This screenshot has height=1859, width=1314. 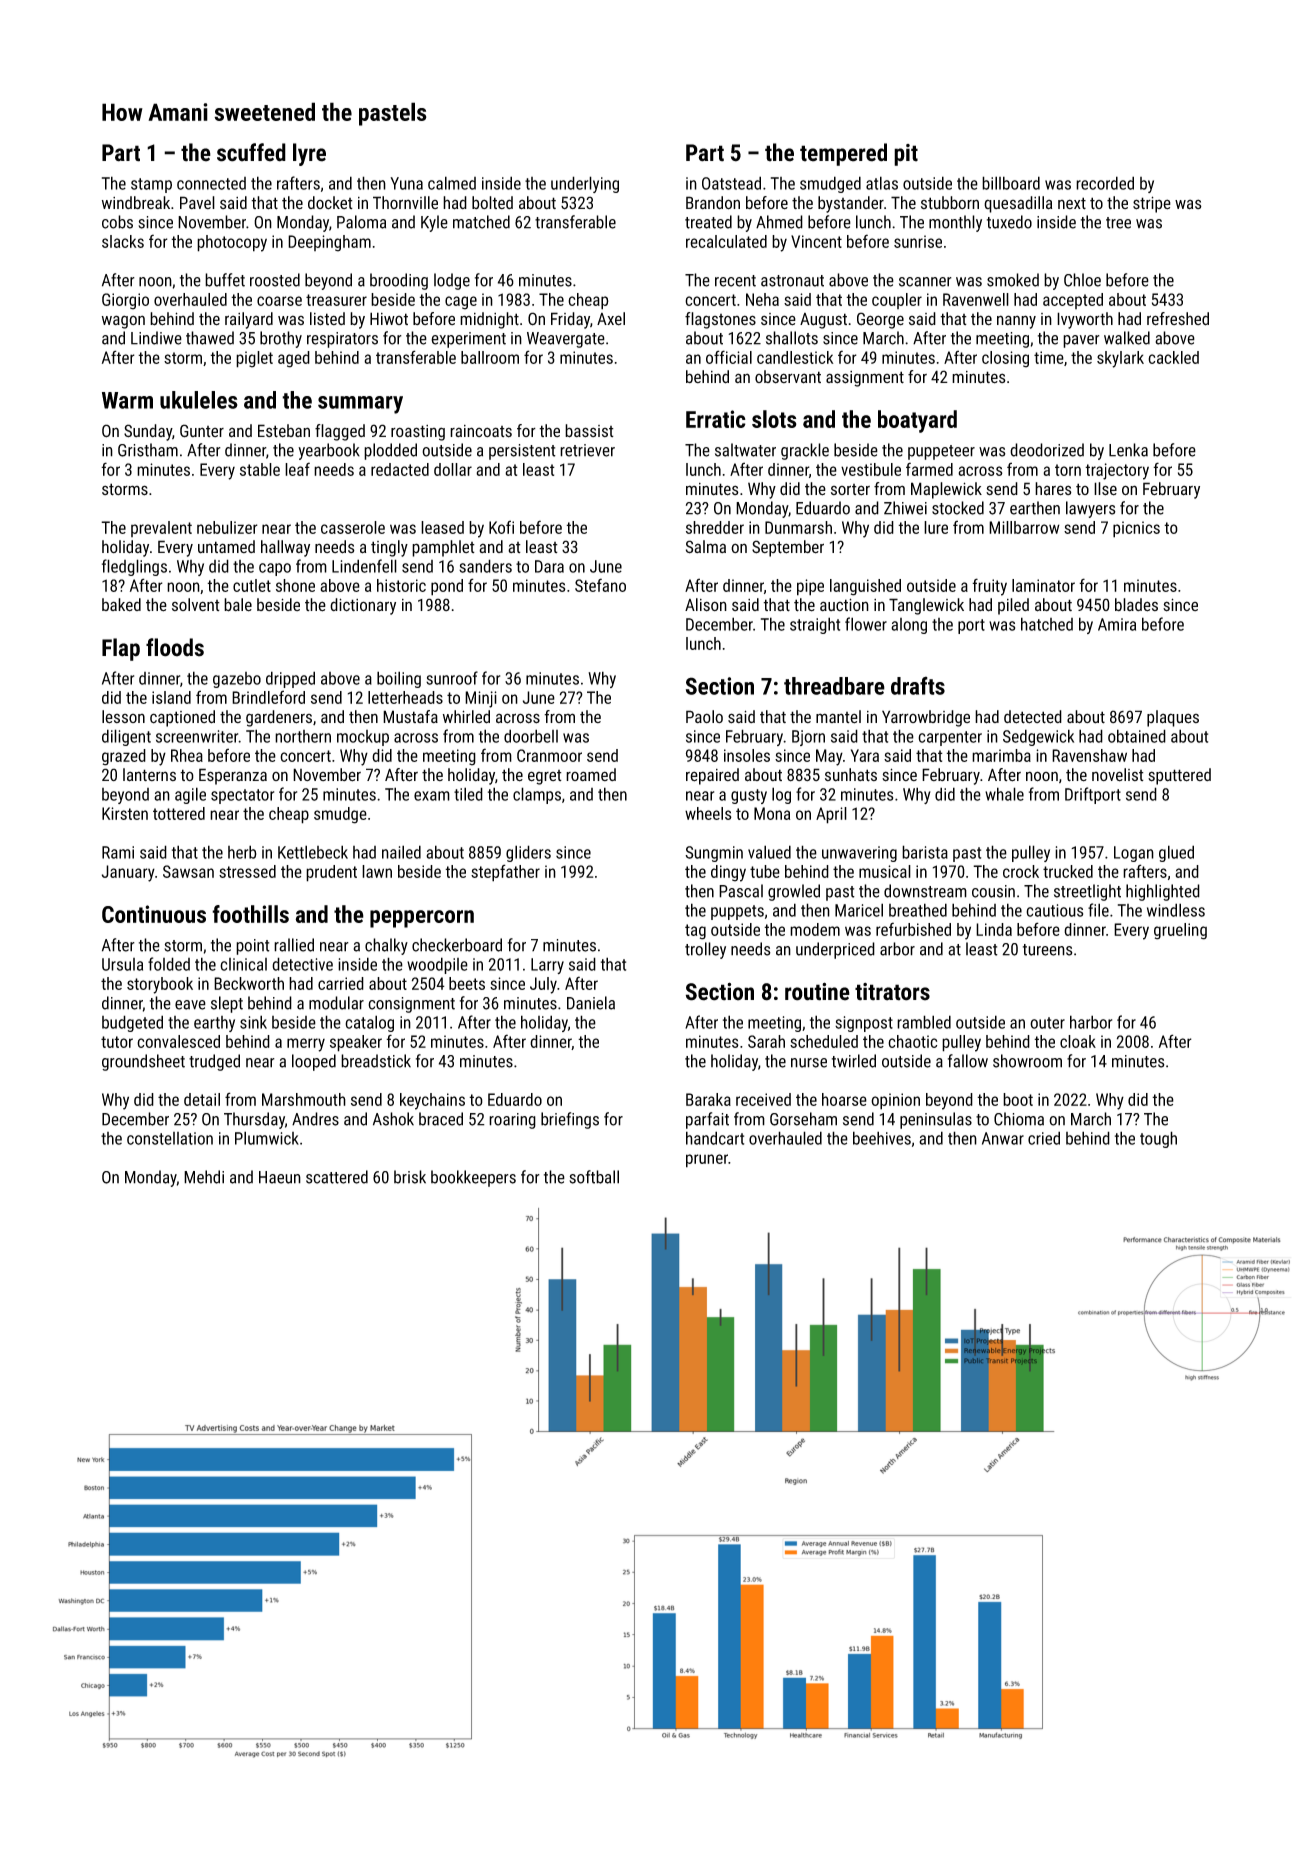 I want to click on stepfather, so click(x=505, y=873).
